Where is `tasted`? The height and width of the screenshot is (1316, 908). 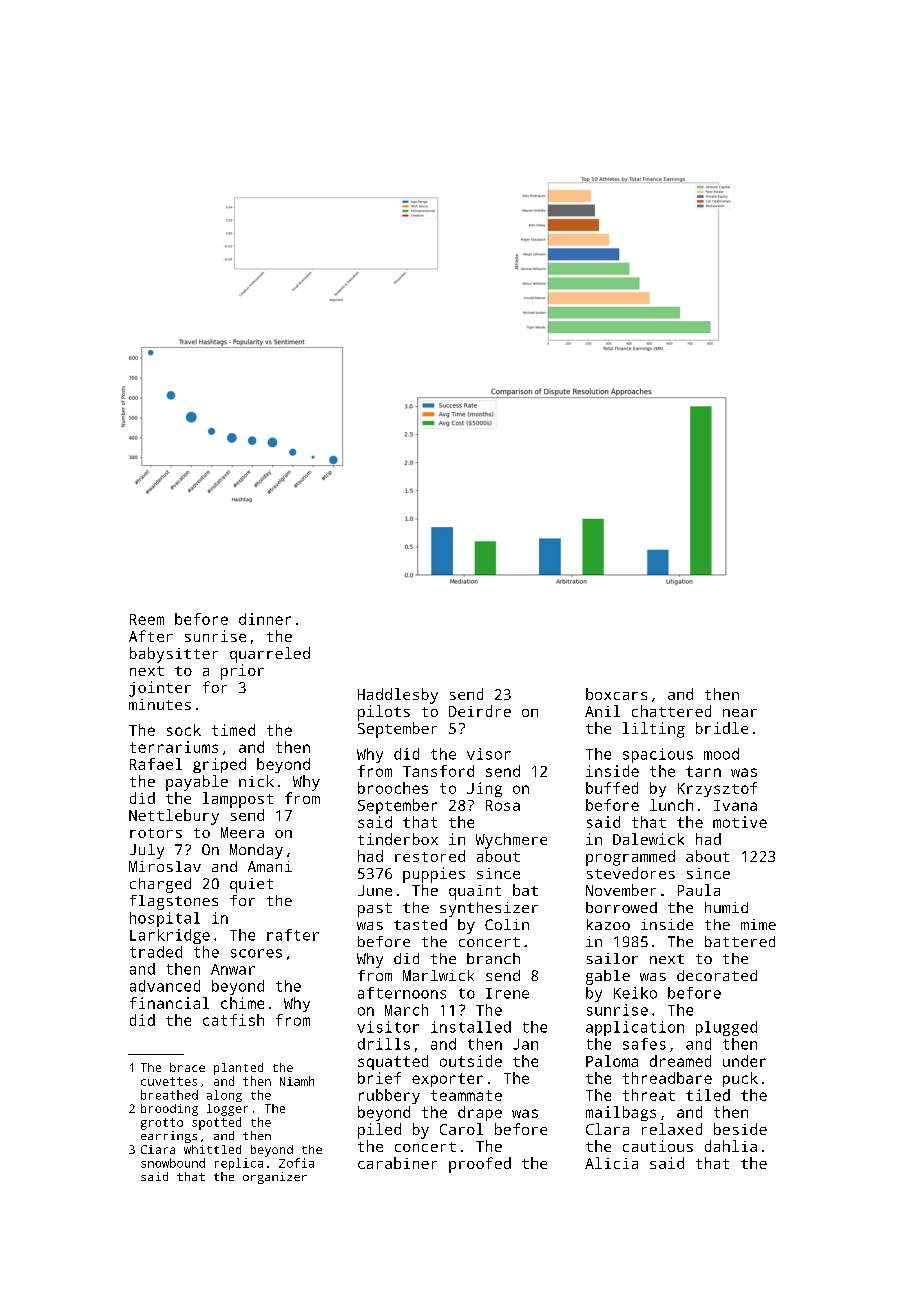
tasted is located at coordinates (420, 924).
